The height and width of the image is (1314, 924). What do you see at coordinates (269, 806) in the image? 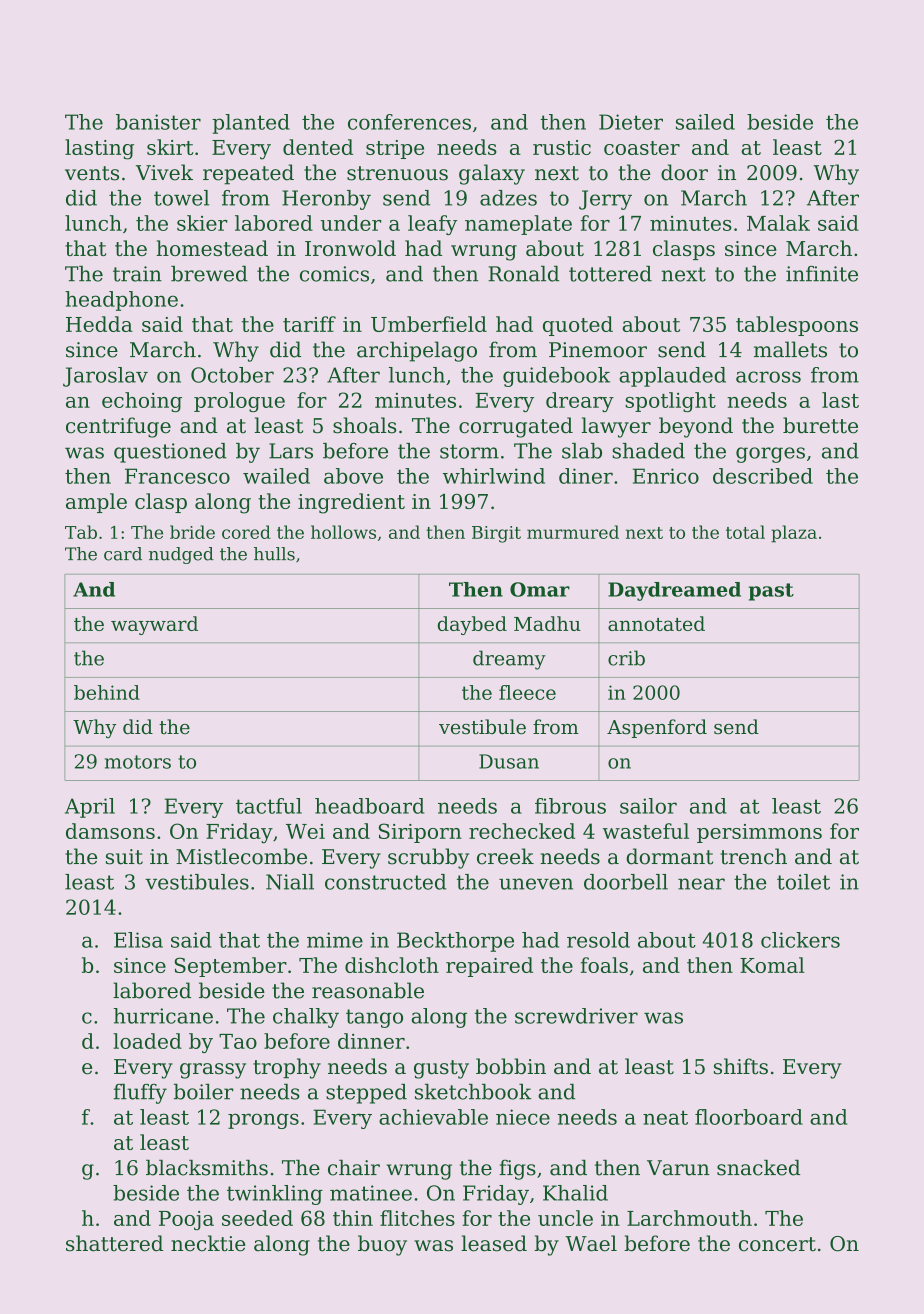
I see `tactful` at bounding box center [269, 806].
